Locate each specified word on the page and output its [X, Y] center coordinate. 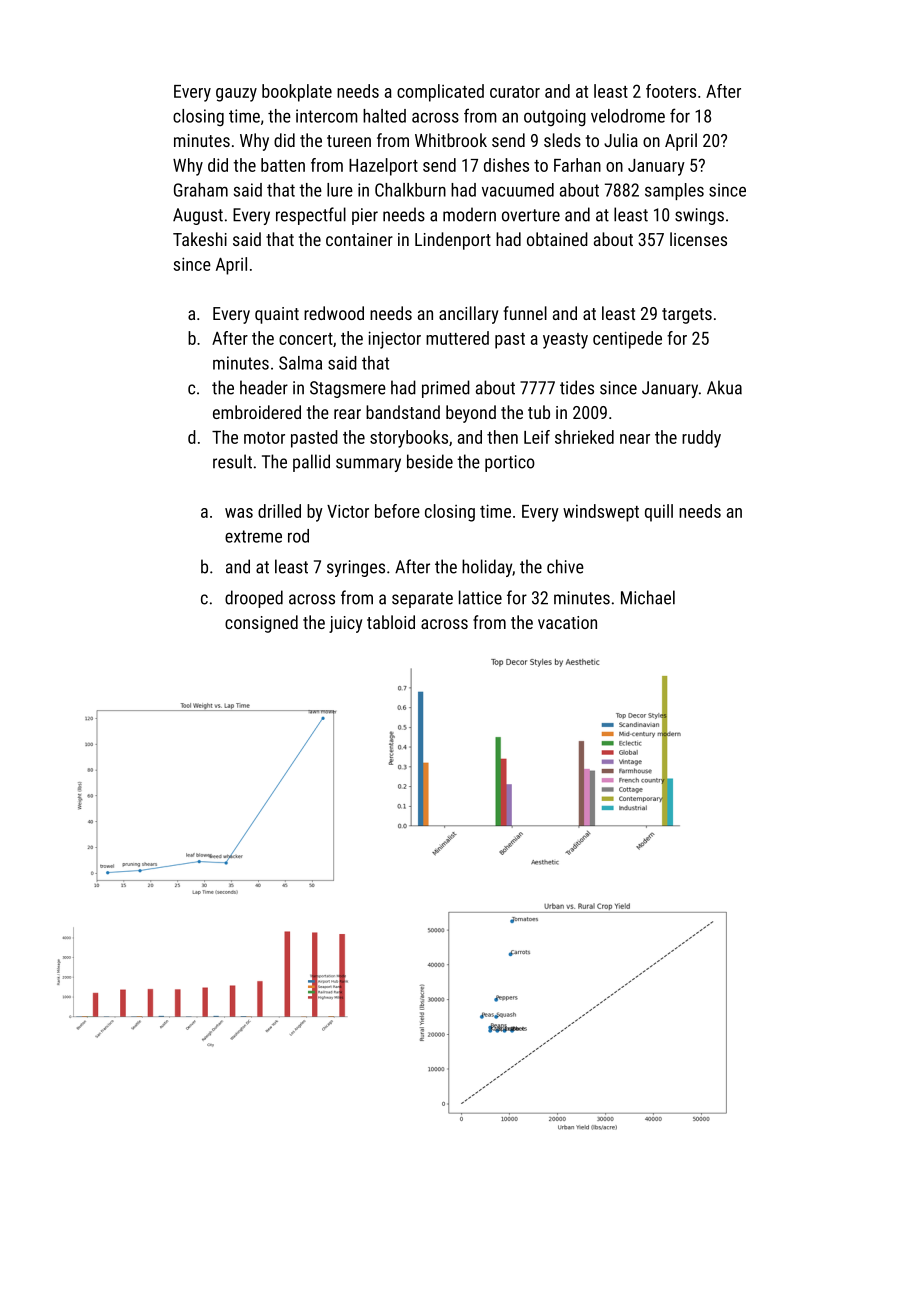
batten [283, 165]
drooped [254, 599]
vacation [567, 622]
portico [510, 463]
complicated [440, 93]
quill [659, 513]
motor [264, 438]
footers [671, 91]
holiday [487, 568]
